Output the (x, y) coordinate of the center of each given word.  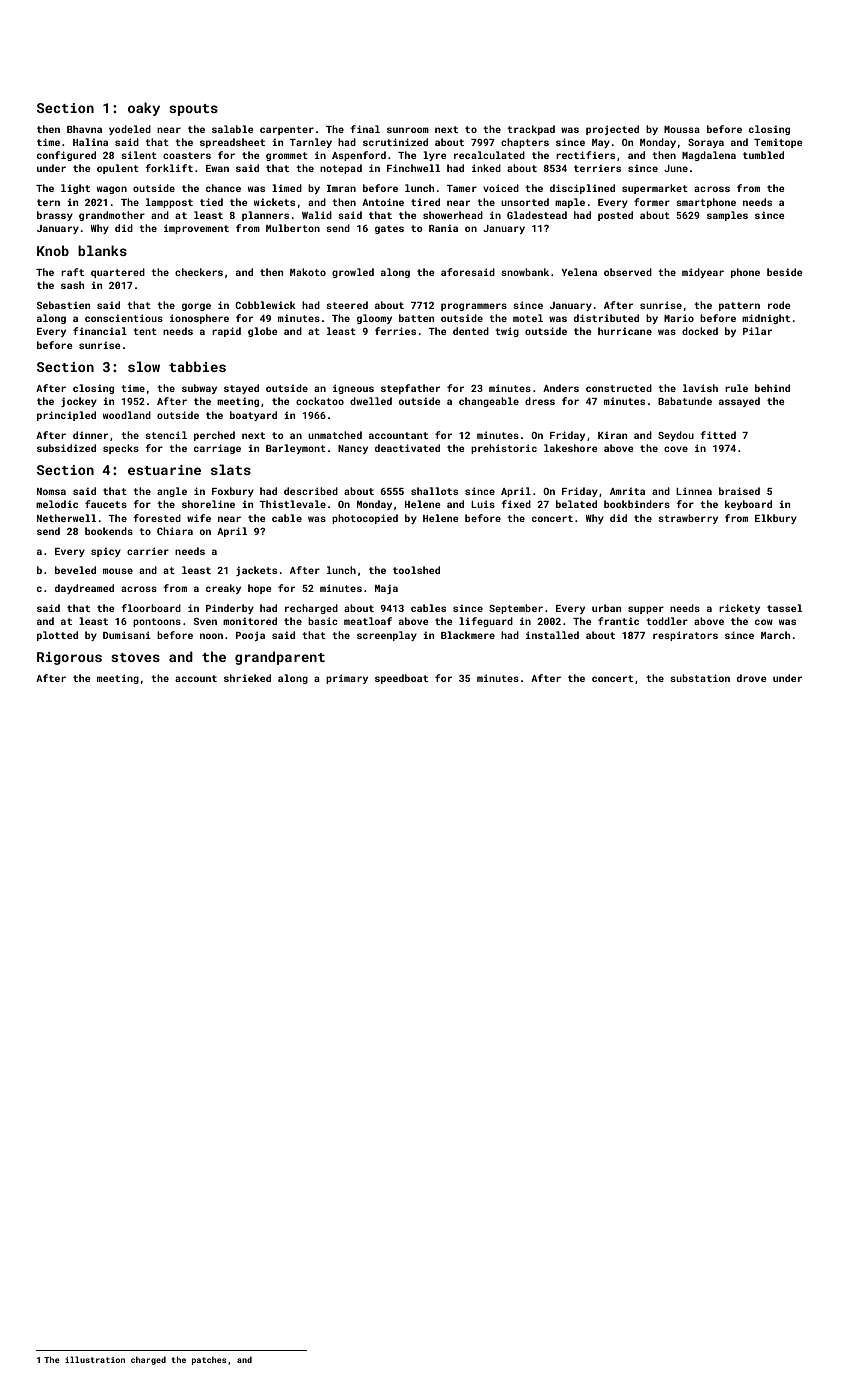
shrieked (247, 678)
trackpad (531, 130)
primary (347, 679)
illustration (95, 1359)
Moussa (682, 129)
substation (700, 678)
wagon (112, 190)
